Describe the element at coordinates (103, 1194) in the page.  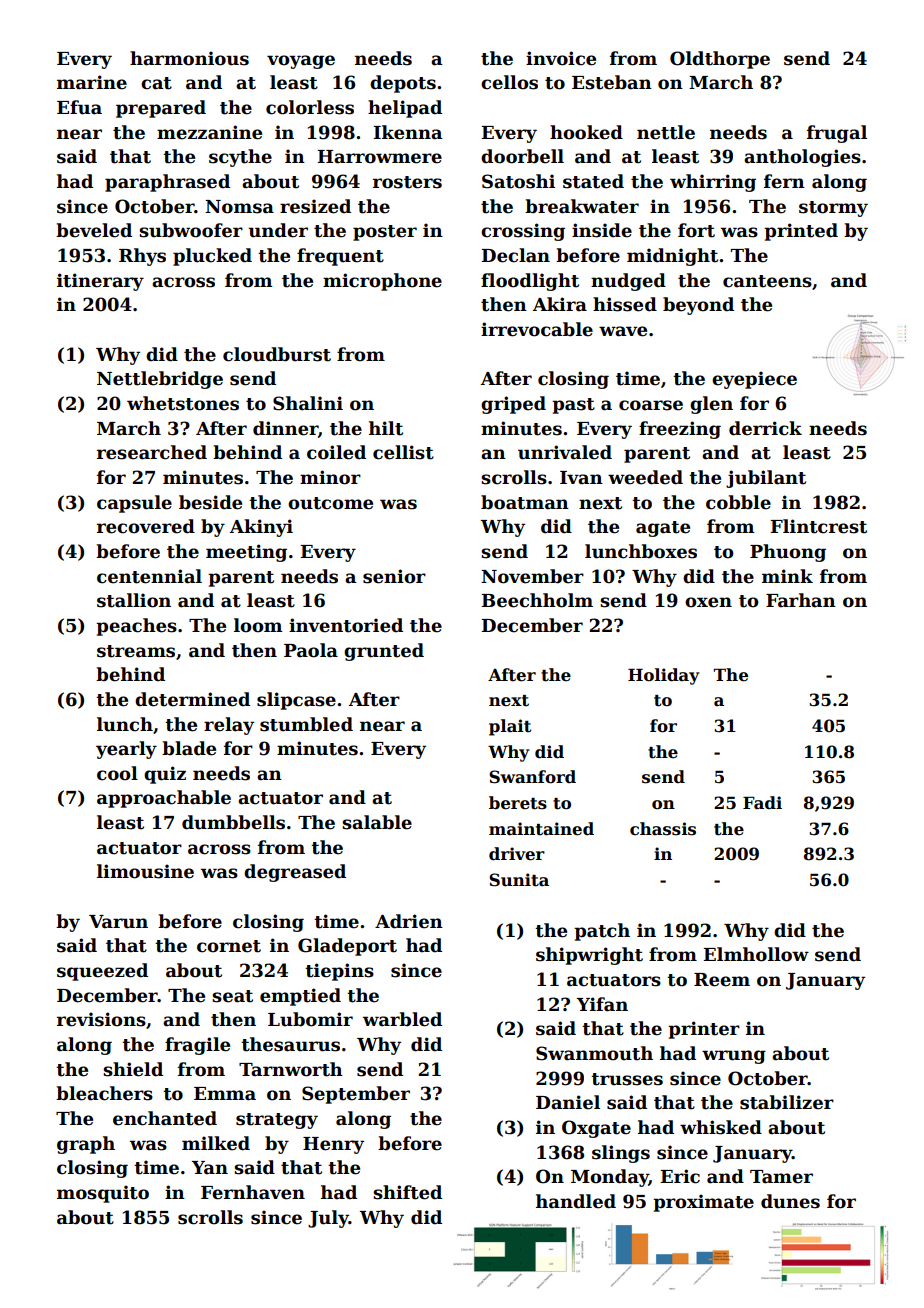
I see `mosquito` at that location.
